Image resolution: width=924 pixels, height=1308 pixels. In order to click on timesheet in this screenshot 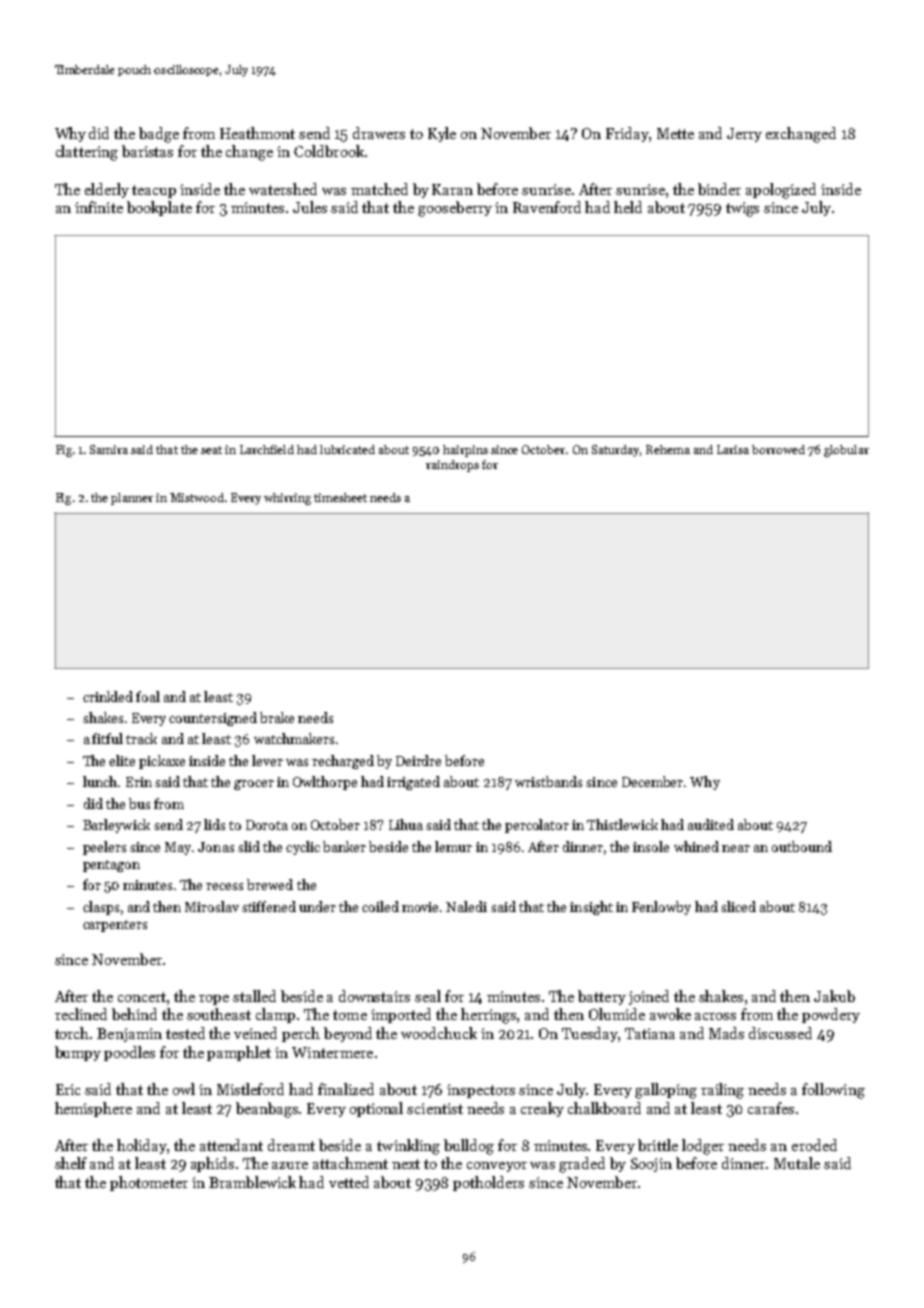, I will do `click(340, 497)`.
